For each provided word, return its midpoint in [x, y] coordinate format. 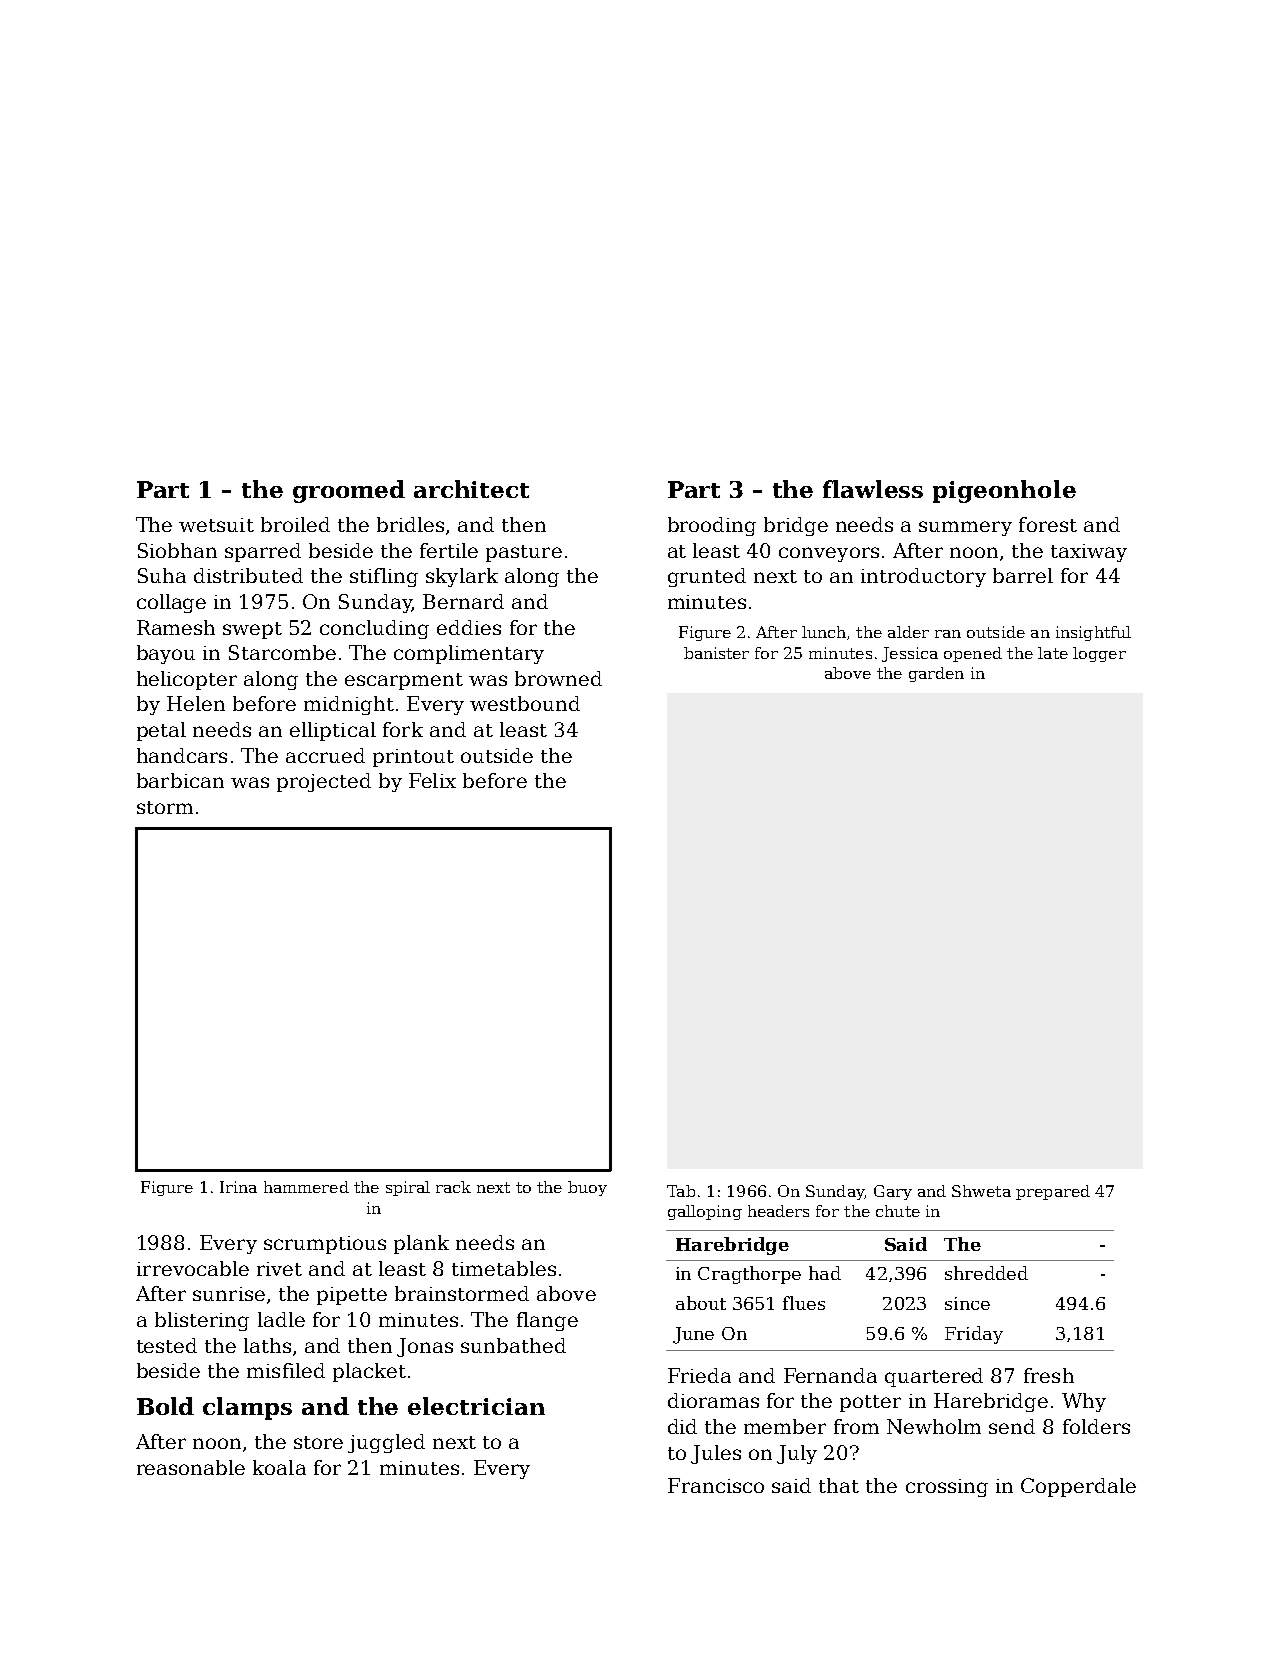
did [682, 1426]
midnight [349, 705]
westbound [525, 703]
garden [936, 674]
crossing [947, 1488]
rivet [279, 1269]
